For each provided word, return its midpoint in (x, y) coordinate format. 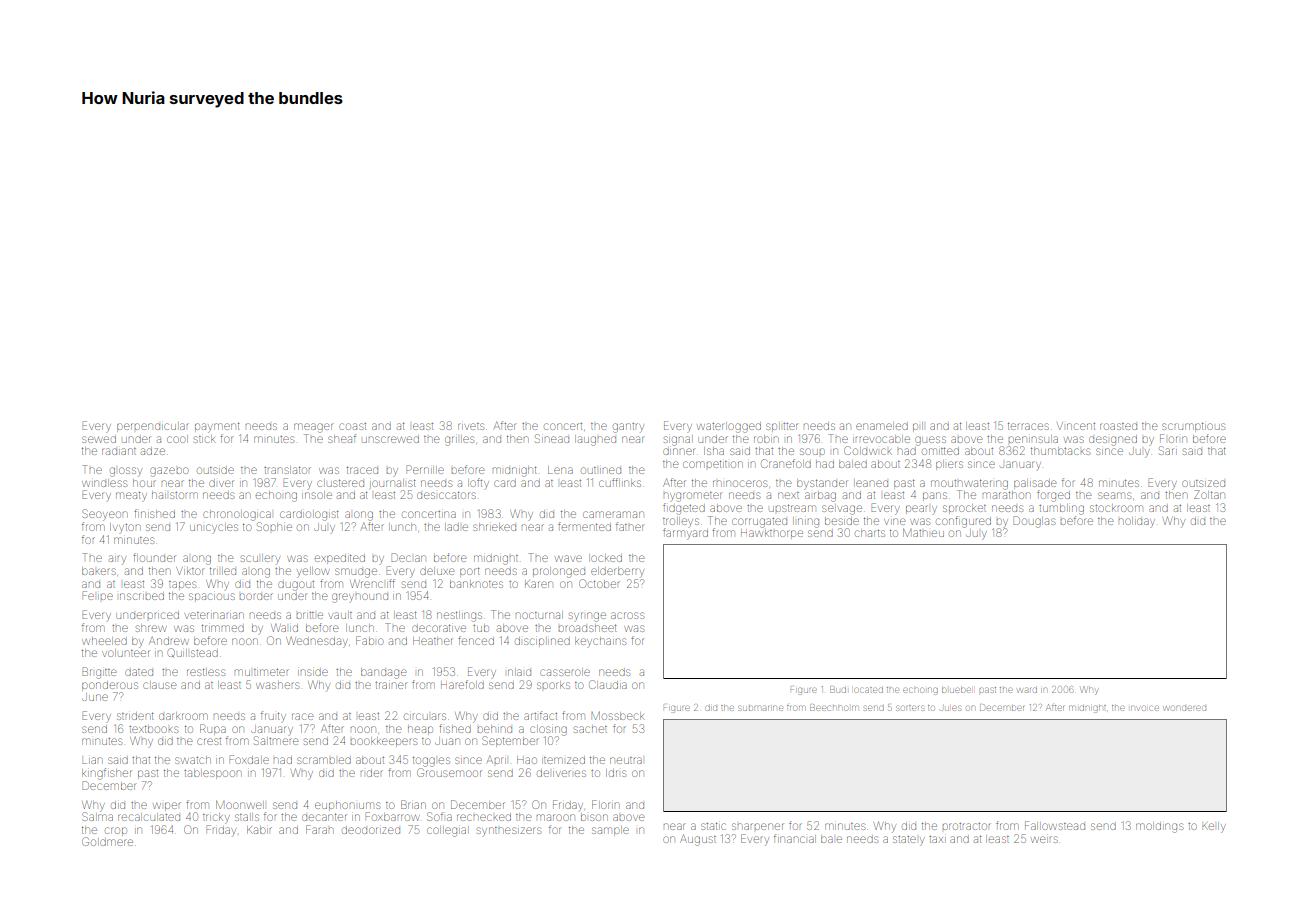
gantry (628, 428)
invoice (1145, 708)
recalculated (149, 817)
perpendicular (153, 427)
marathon (1006, 495)
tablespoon (212, 774)
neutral (626, 760)
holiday (1137, 522)
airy (117, 560)
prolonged (559, 572)
